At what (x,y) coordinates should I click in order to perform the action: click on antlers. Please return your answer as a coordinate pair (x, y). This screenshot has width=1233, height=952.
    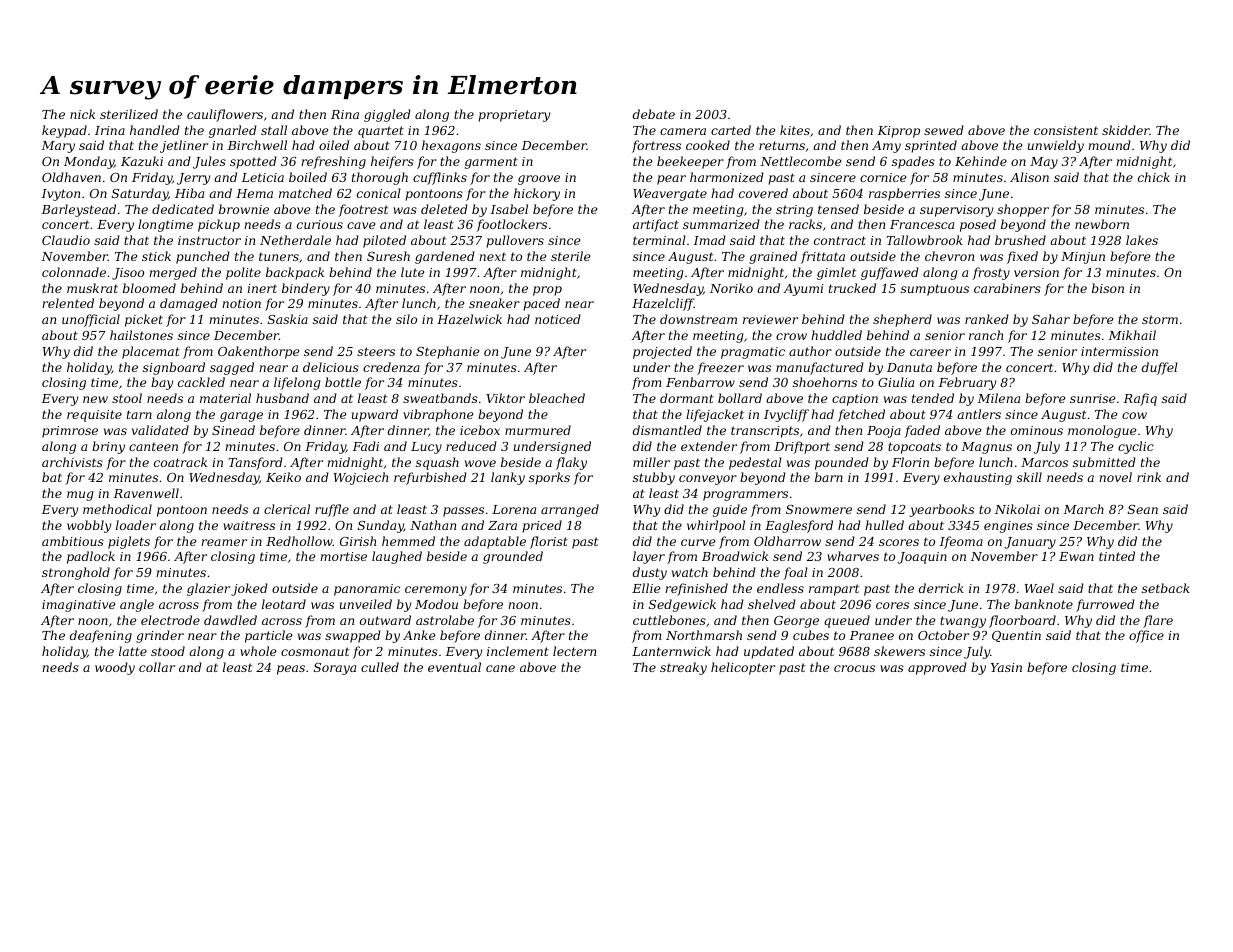
    Looking at the image, I should click on (979, 414).
